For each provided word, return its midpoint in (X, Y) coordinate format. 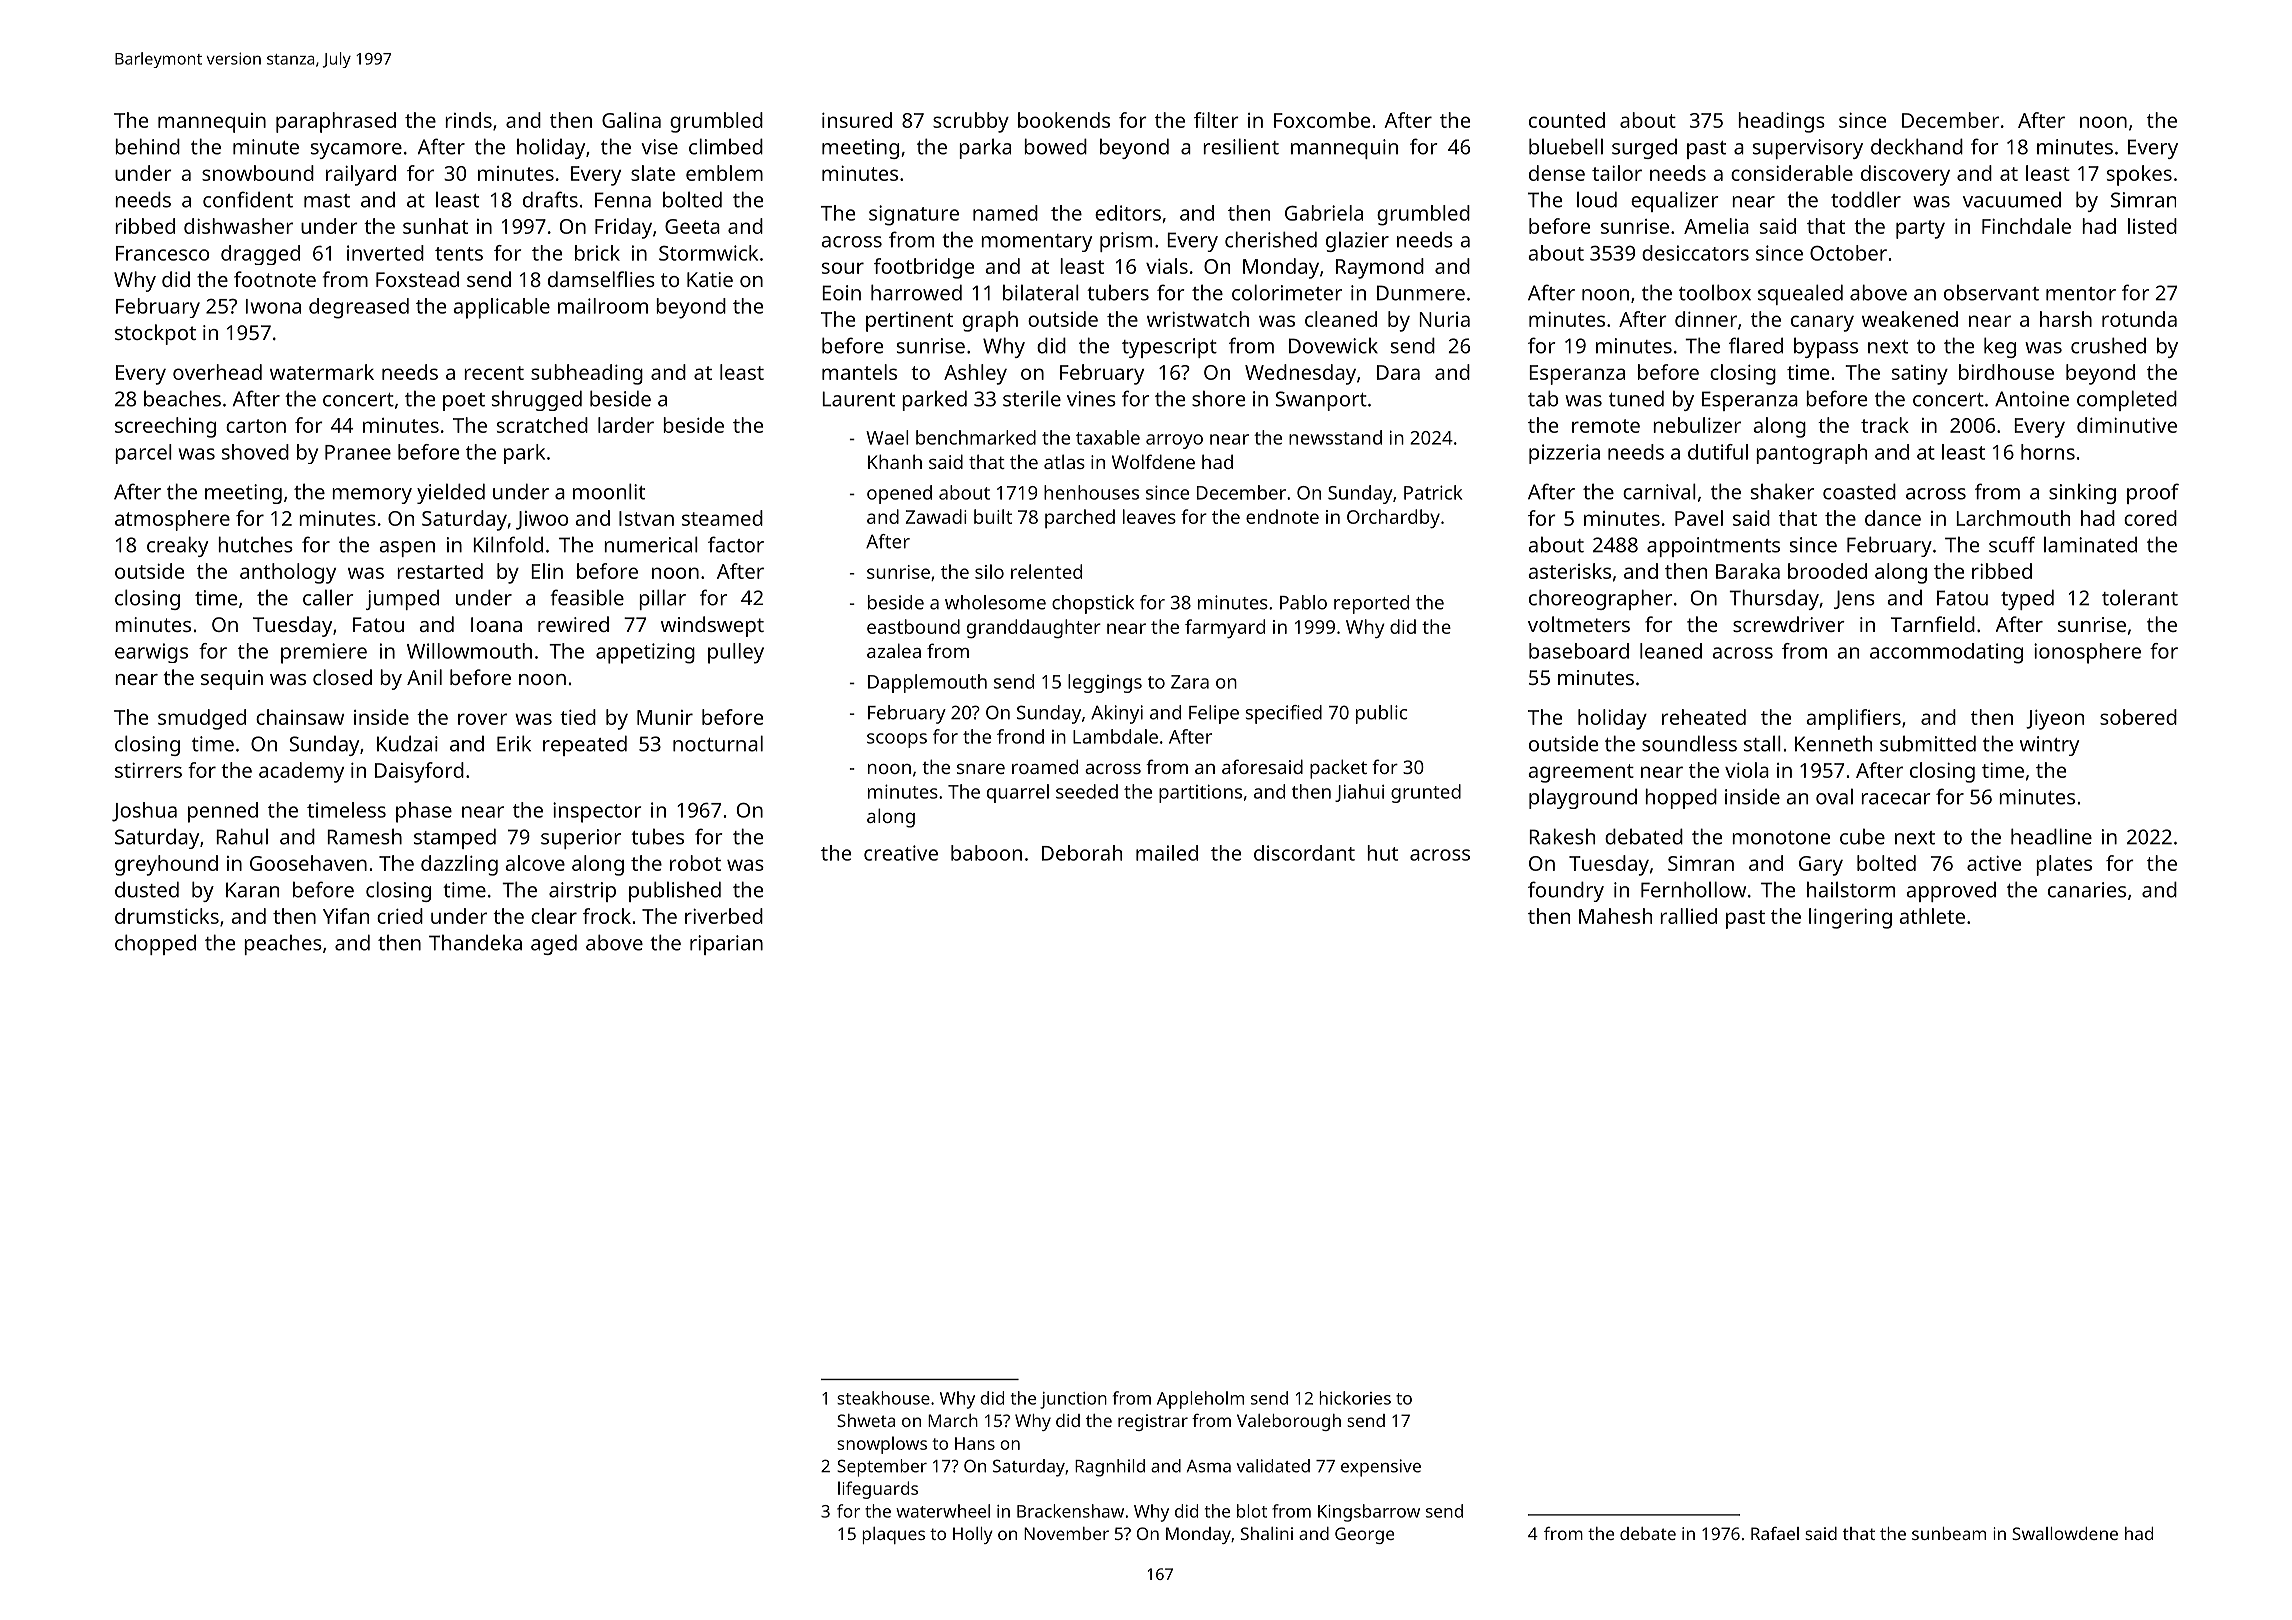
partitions (1200, 793)
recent (494, 373)
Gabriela (1324, 213)
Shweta (866, 1420)
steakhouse (883, 1398)
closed (342, 677)
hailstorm (1851, 889)
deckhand (1917, 146)
